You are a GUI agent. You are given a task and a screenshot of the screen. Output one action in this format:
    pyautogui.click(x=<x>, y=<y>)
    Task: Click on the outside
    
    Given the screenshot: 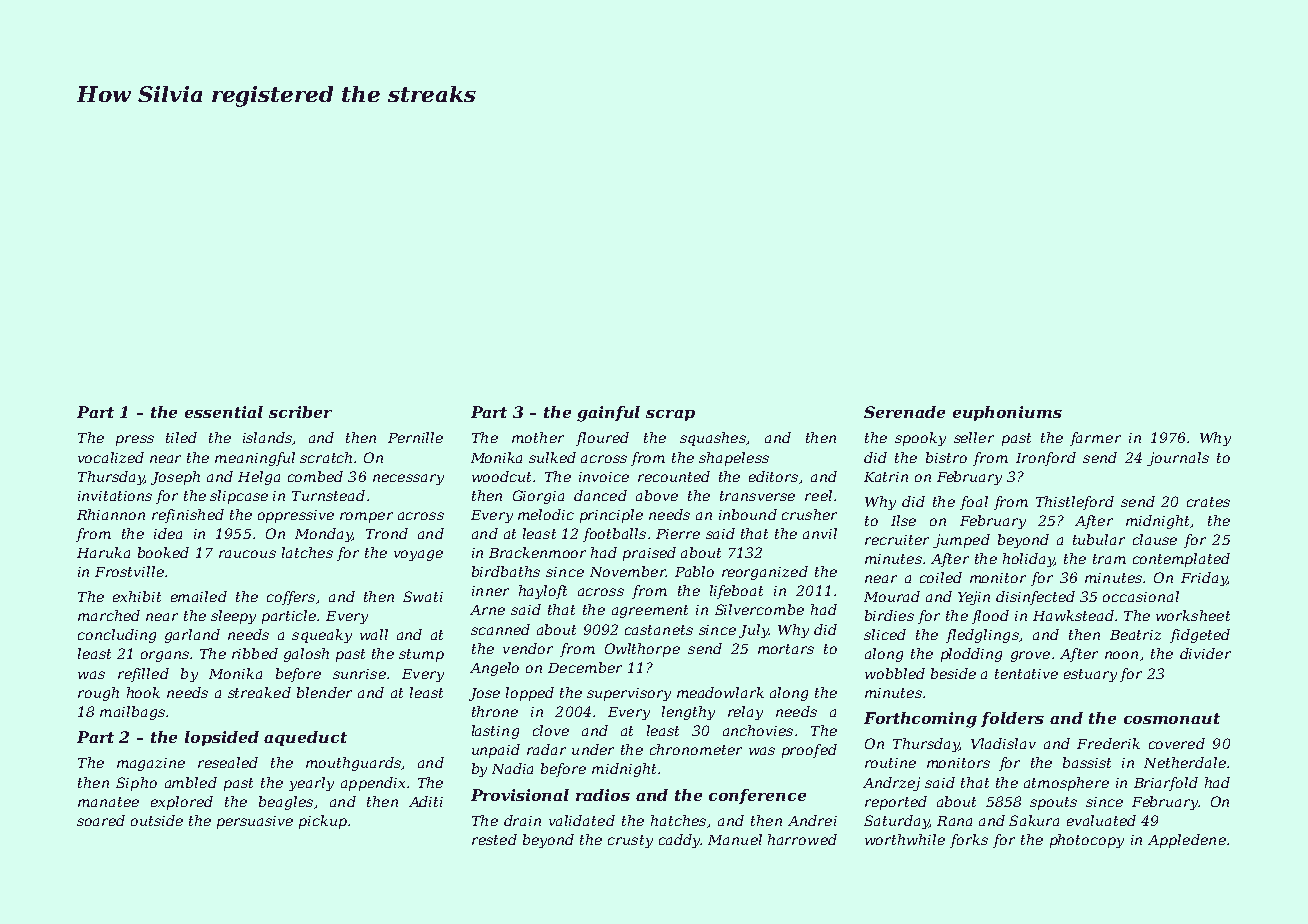 What is the action you would take?
    pyautogui.click(x=157, y=820)
